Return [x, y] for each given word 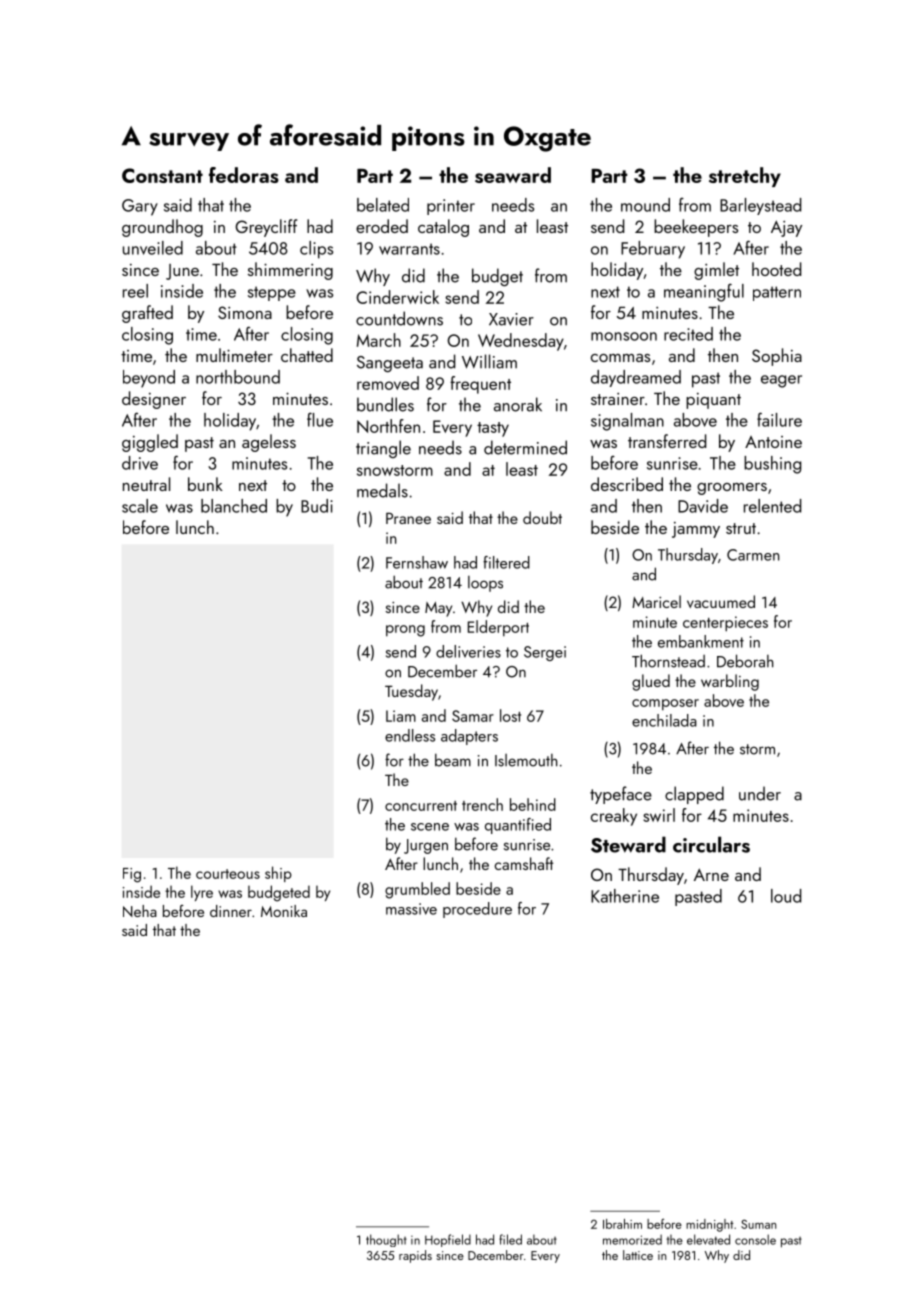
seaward [513, 175]
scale [140, 506]
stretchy [745, 177]
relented [772, 506]
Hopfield [448, 1240]
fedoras [244, 175]
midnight [709, 1225]
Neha [140, 911]
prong [405, 631]
